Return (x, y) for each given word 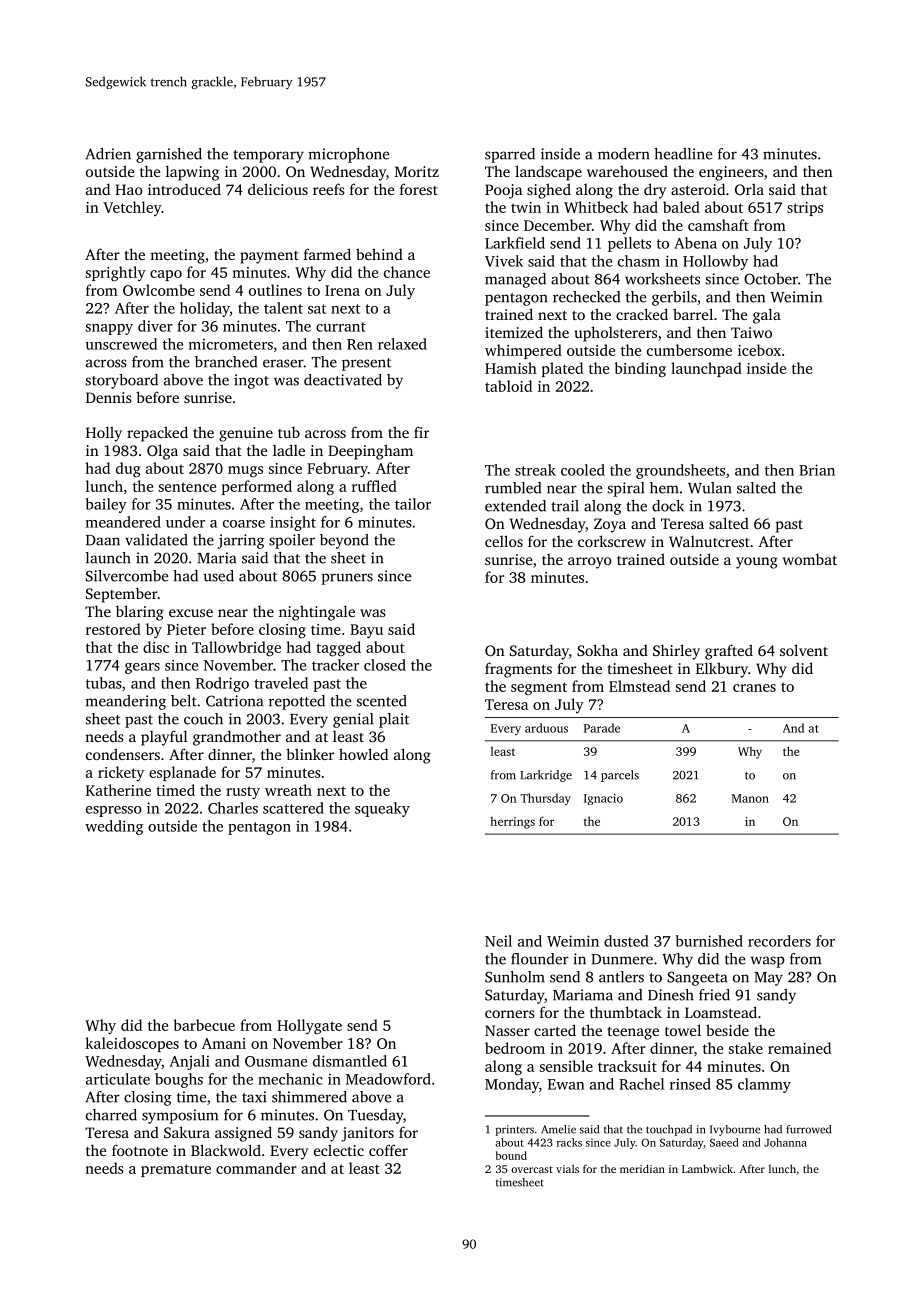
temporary (268, 156)
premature (176, 1170)
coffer (388, 1150)
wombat (809, 559)
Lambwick (707, 1168)
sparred (510, 155)
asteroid (698, 189)
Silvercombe (127, 576)
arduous (546, 728)
